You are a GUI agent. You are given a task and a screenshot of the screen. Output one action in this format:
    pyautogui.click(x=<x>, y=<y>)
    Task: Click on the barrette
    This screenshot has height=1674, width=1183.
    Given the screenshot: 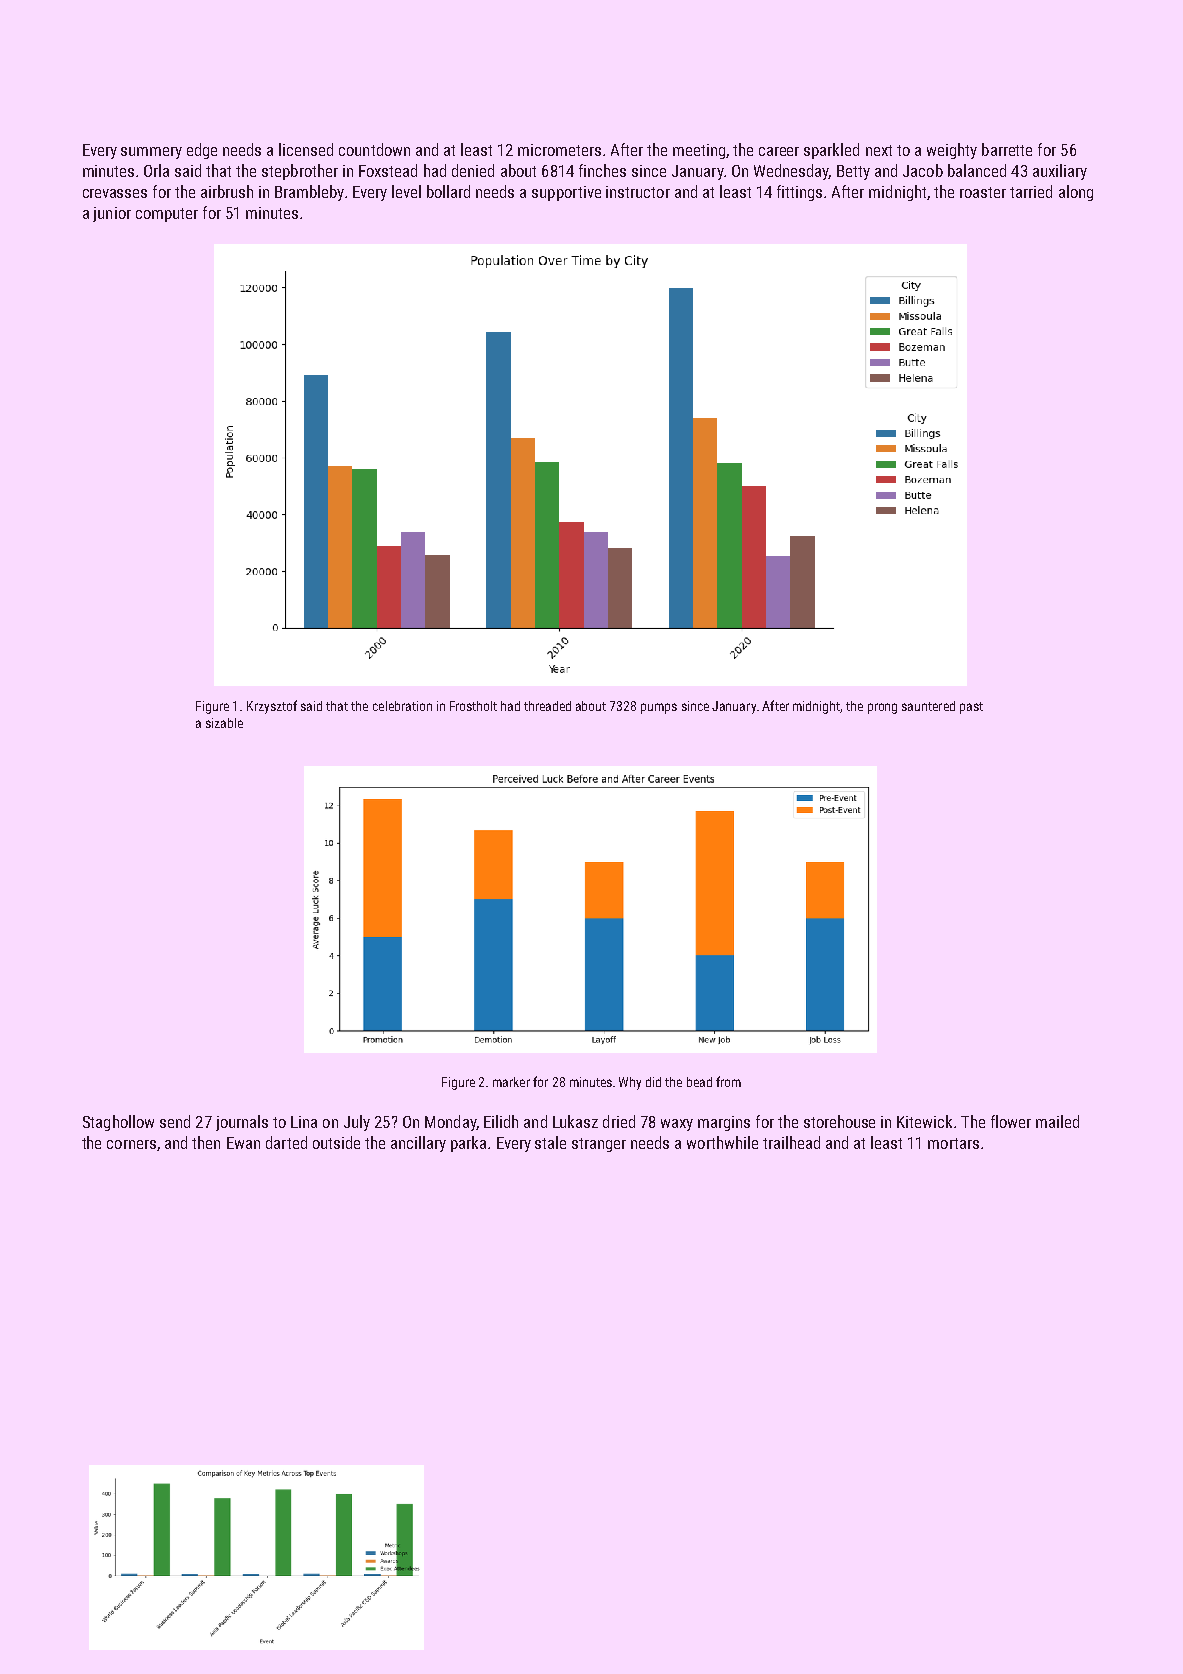 What is the action you would take?
    pyautogui.click(x=1007, y=149)
